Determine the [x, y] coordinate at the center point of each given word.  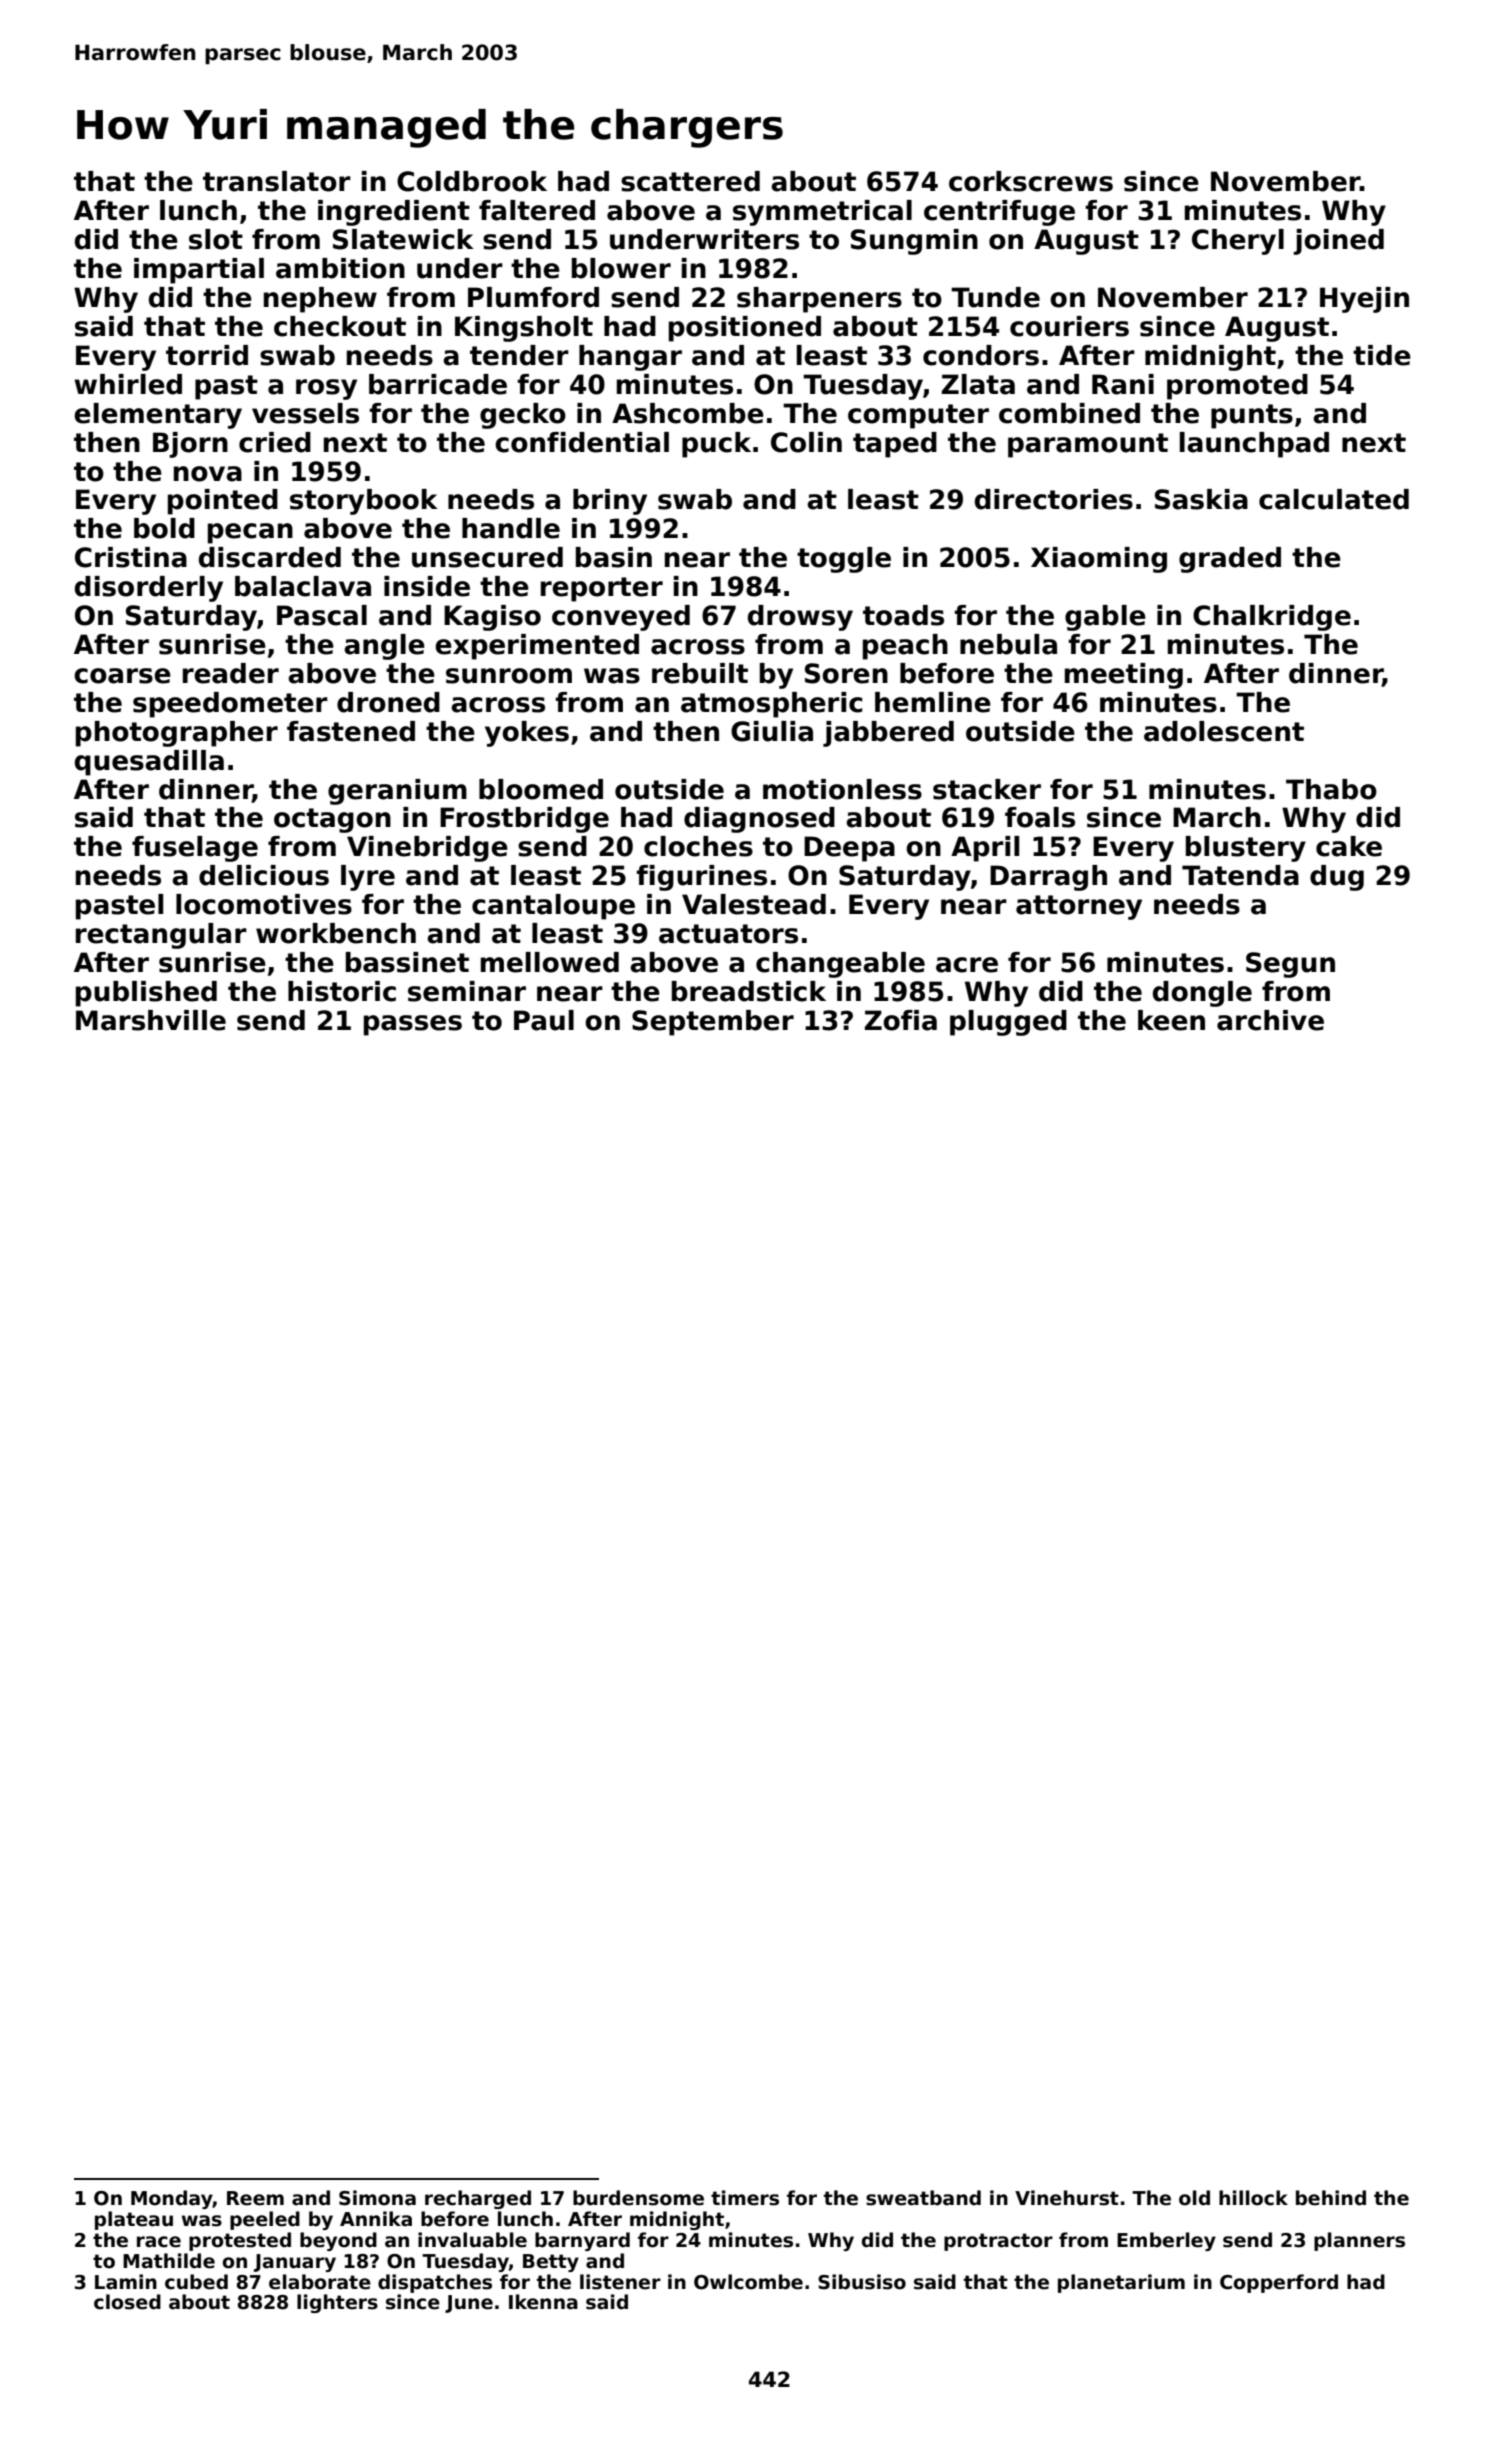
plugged [1008, 1023]
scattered [690, 181]
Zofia [901, 1020]
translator [277, 181]
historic [342, 991]
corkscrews [1031, 181]
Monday [172, 2199]
